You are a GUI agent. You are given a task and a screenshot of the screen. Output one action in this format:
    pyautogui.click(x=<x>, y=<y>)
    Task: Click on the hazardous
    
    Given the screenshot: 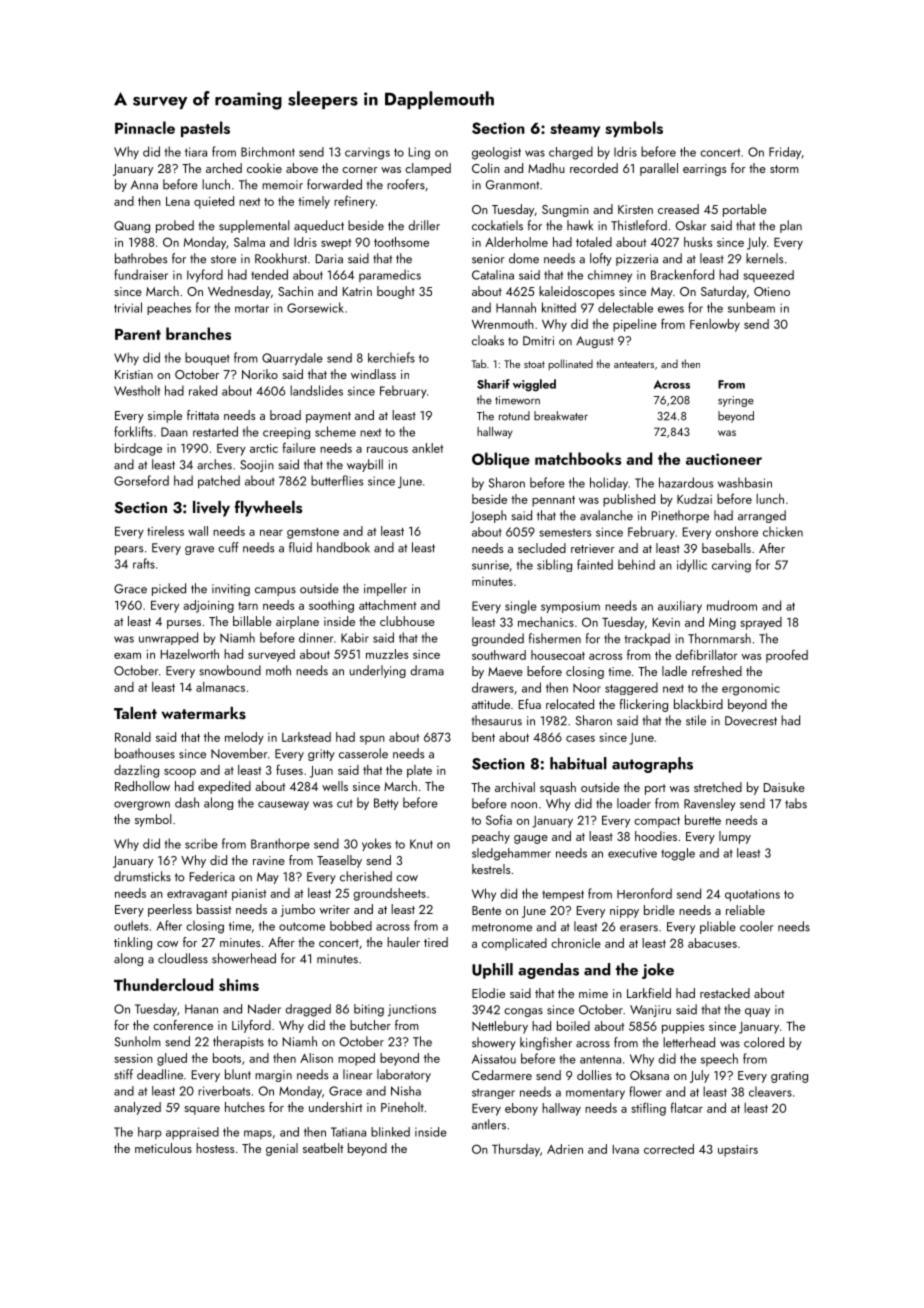 What is the action you would take?
    pyautogui.click(x=686, y=482)
